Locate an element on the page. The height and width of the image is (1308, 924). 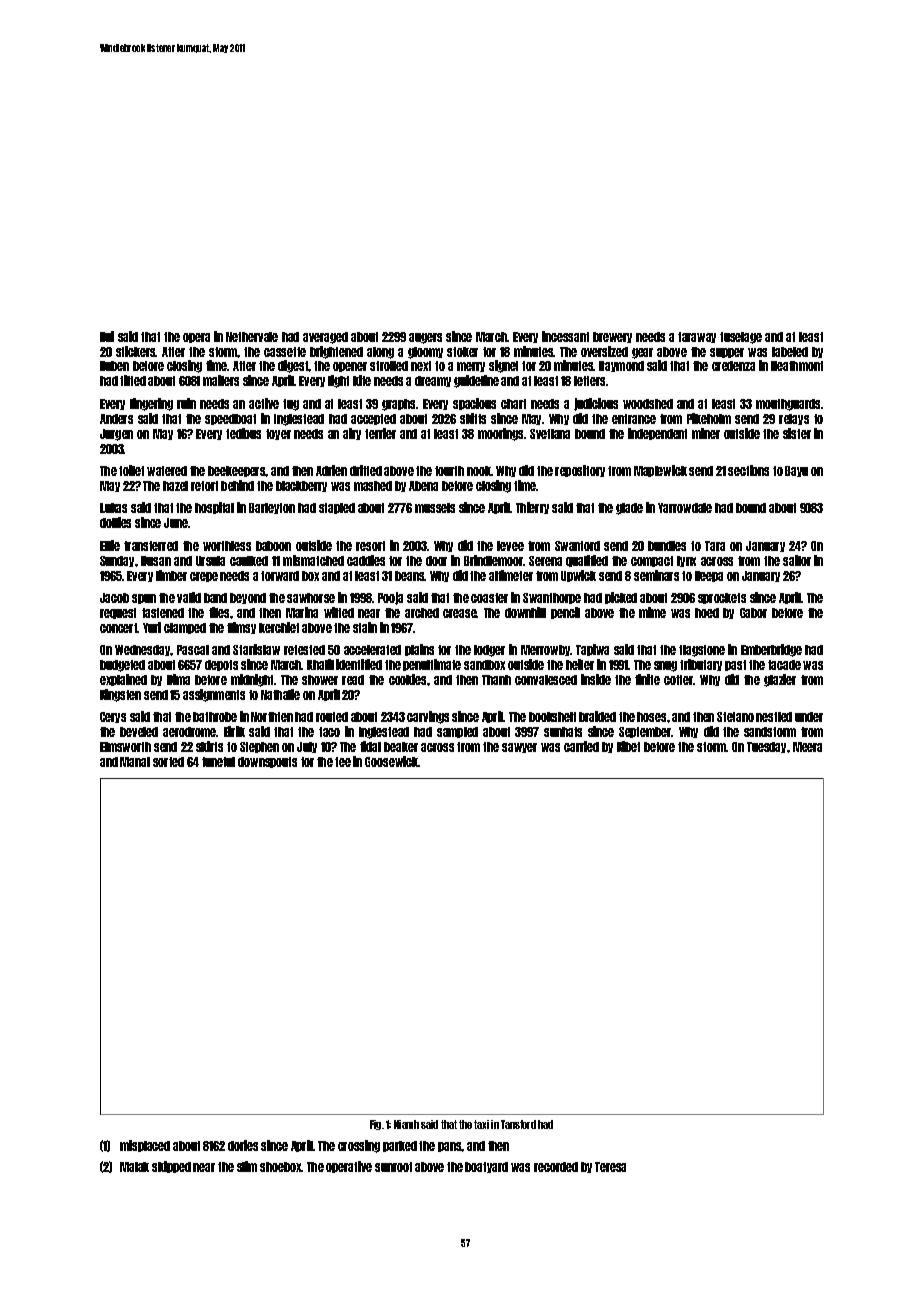
fuselage is located at coordinates (741, 338).
